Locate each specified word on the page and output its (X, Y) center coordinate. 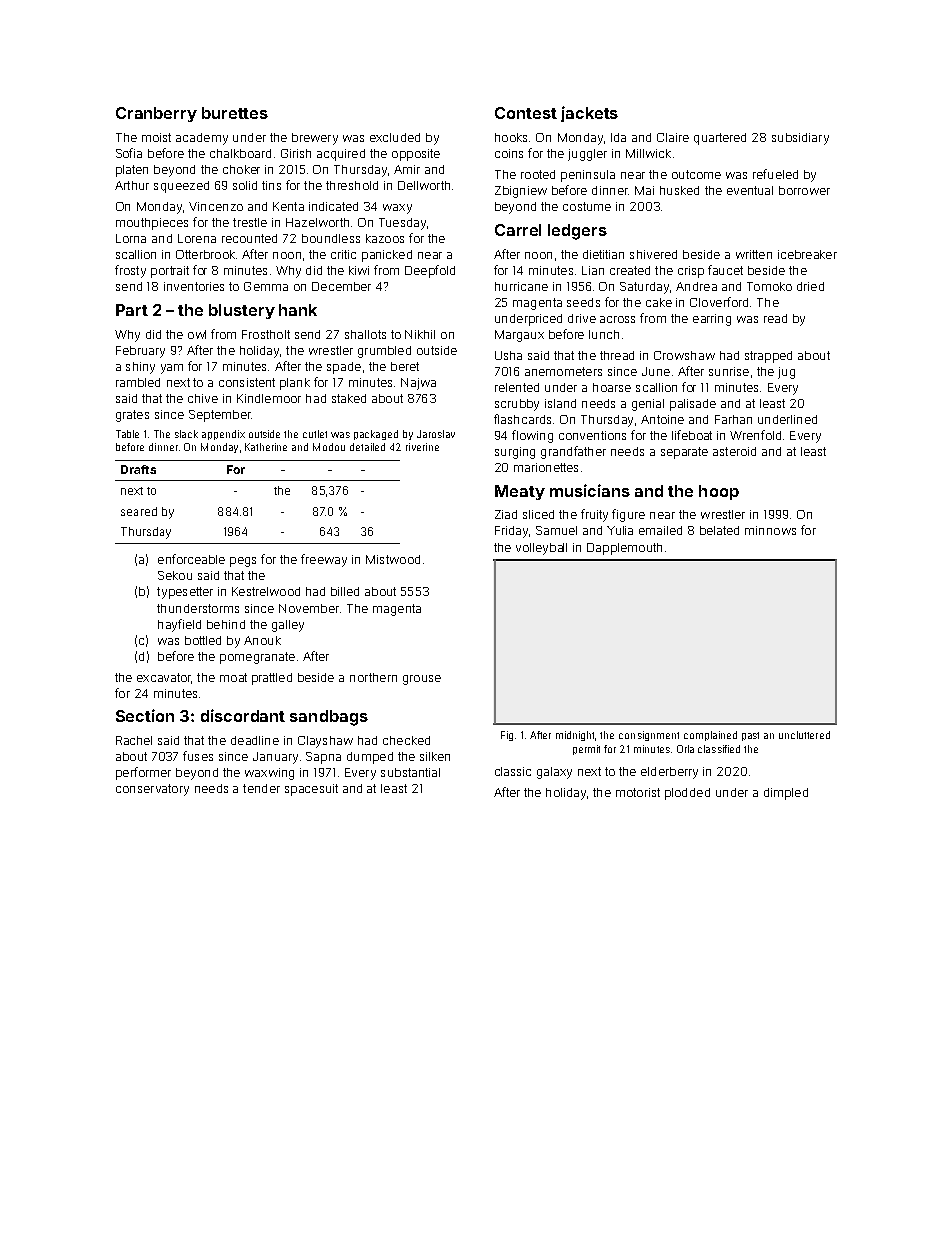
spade (344, 368)
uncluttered (804, 735)
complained (710, 736)
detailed (367, 447)
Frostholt (266, 334)
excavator (164, 677)
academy (202, 139)
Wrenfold (755, 435)
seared (139, 511)
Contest (526, 113)
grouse (422, 680)
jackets (589, 114)
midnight (576, 736)
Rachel (134, 740)
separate (684, 453)
